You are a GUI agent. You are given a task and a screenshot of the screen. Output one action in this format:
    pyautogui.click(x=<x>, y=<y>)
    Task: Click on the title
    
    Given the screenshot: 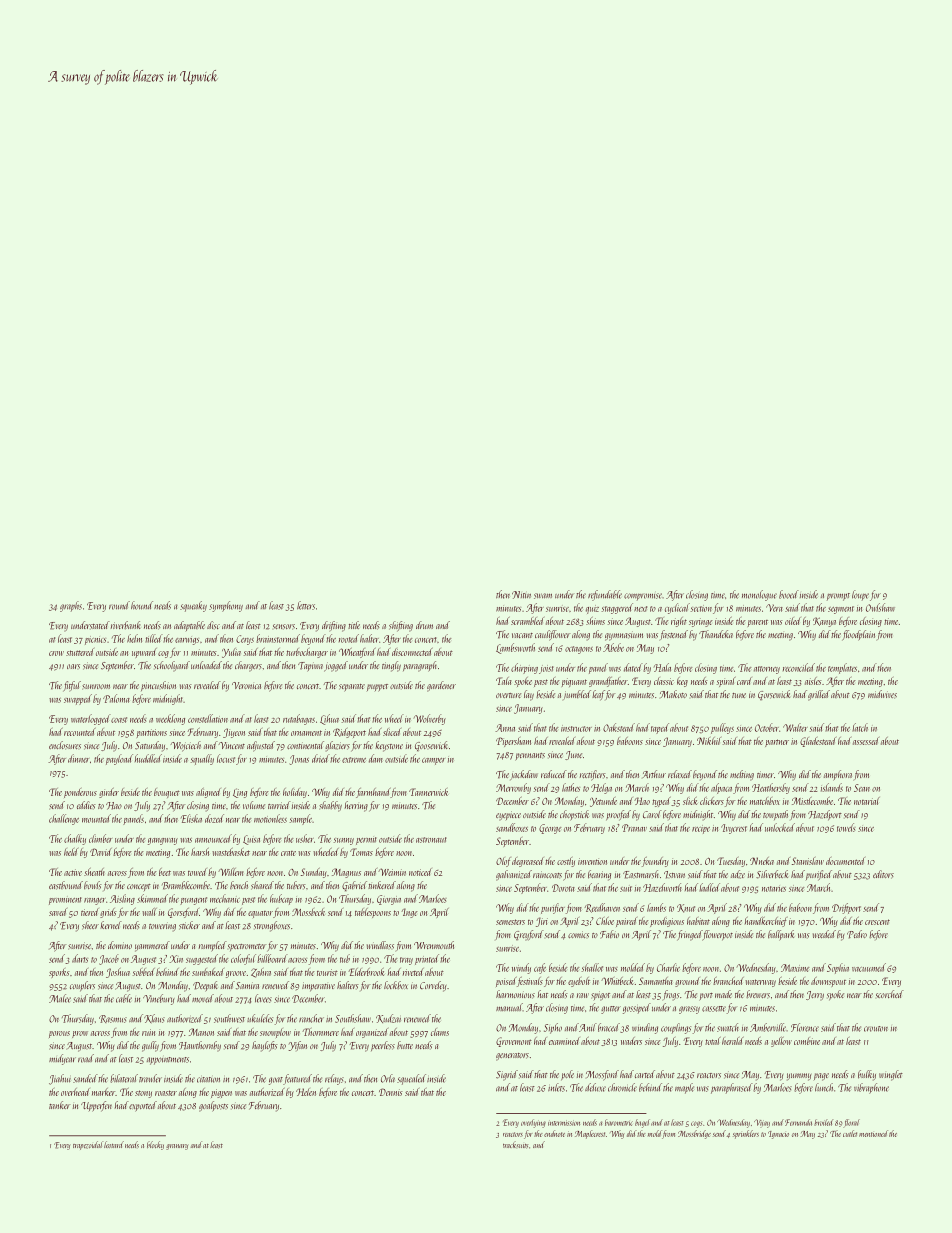 What is the action you would take?
    pyautogui.click(x=354, y=625)
